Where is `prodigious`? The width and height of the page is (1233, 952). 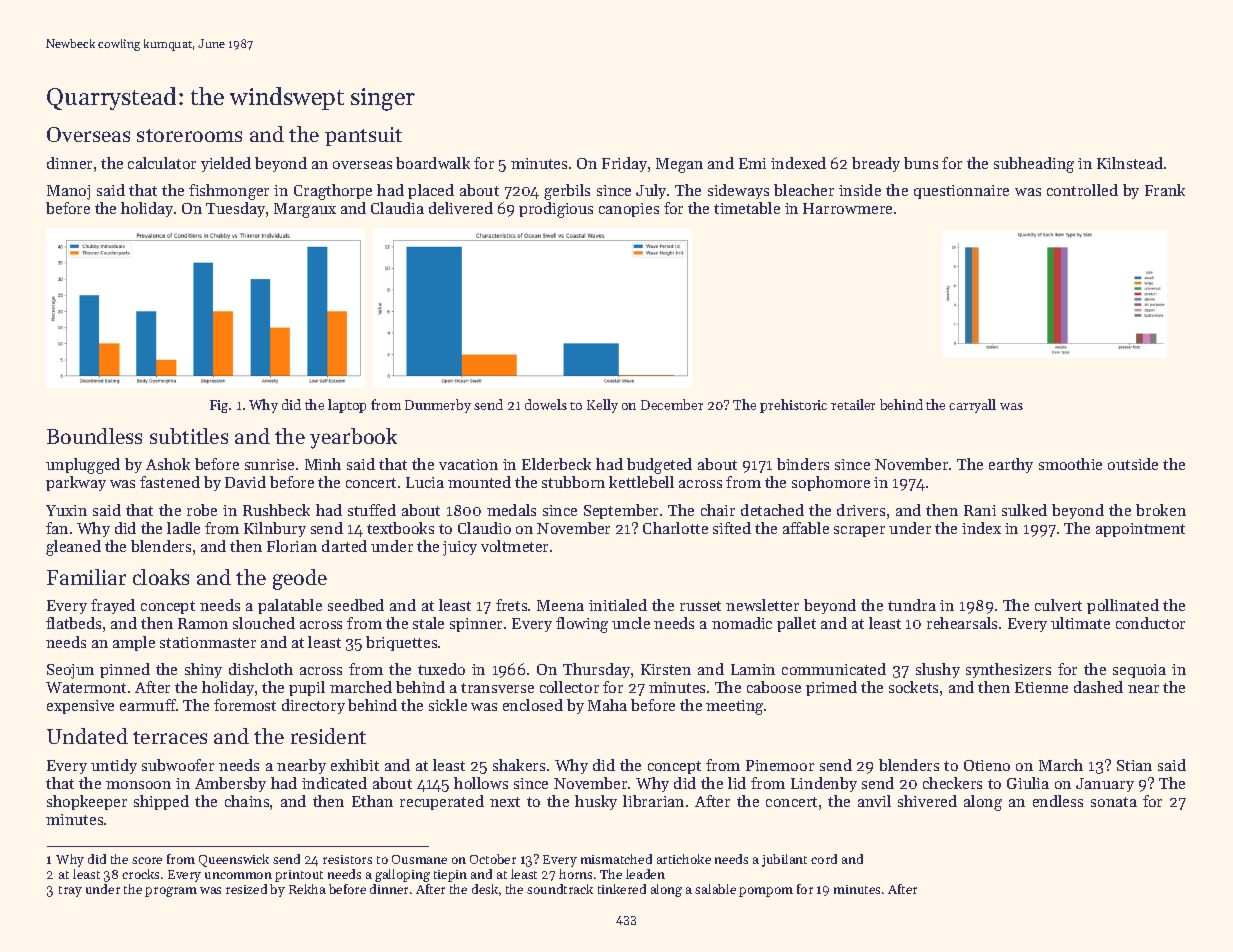 prodigious is located at coordinates (556, 210).
